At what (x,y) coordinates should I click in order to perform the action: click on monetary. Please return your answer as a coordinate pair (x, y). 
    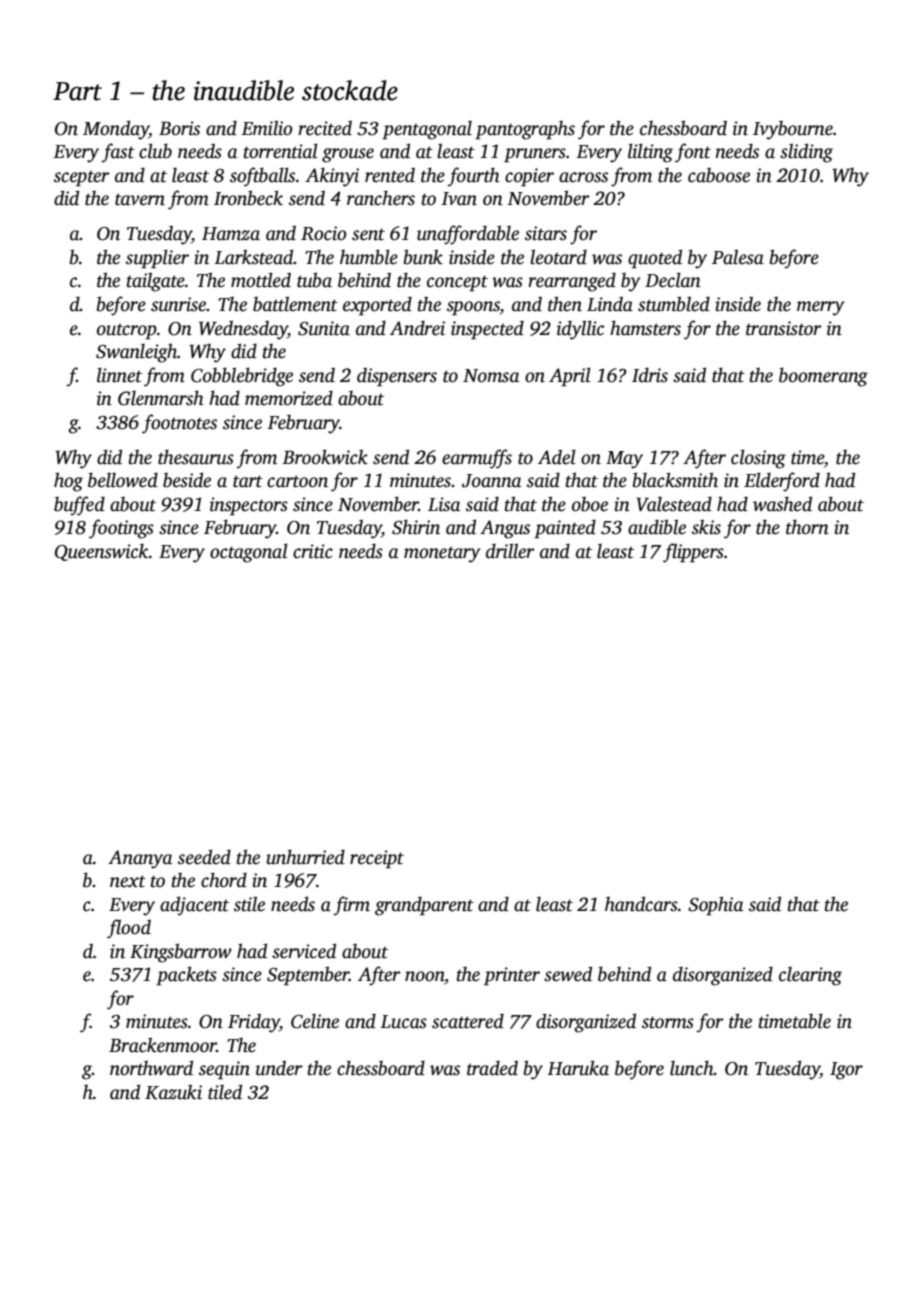
    Looking at the image, I should click on (442, 555).
